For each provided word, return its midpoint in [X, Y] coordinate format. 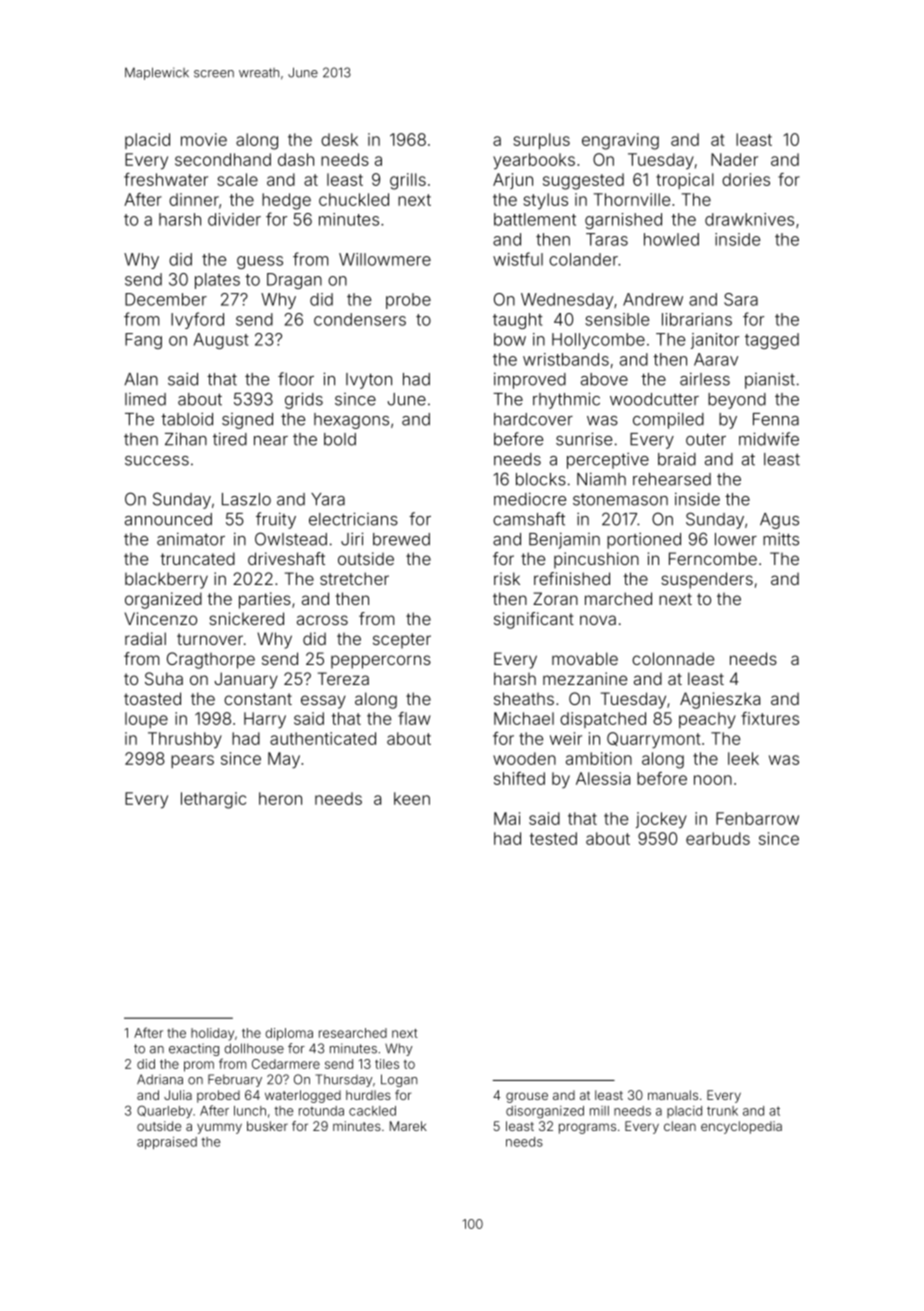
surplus [541, 141]
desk [339, 139]
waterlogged [303, 1096]
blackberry [166, 580]
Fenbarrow [757, 818]
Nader [734, 159]
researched [353, 1033]
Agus [779, 521]
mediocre [530, 499]
